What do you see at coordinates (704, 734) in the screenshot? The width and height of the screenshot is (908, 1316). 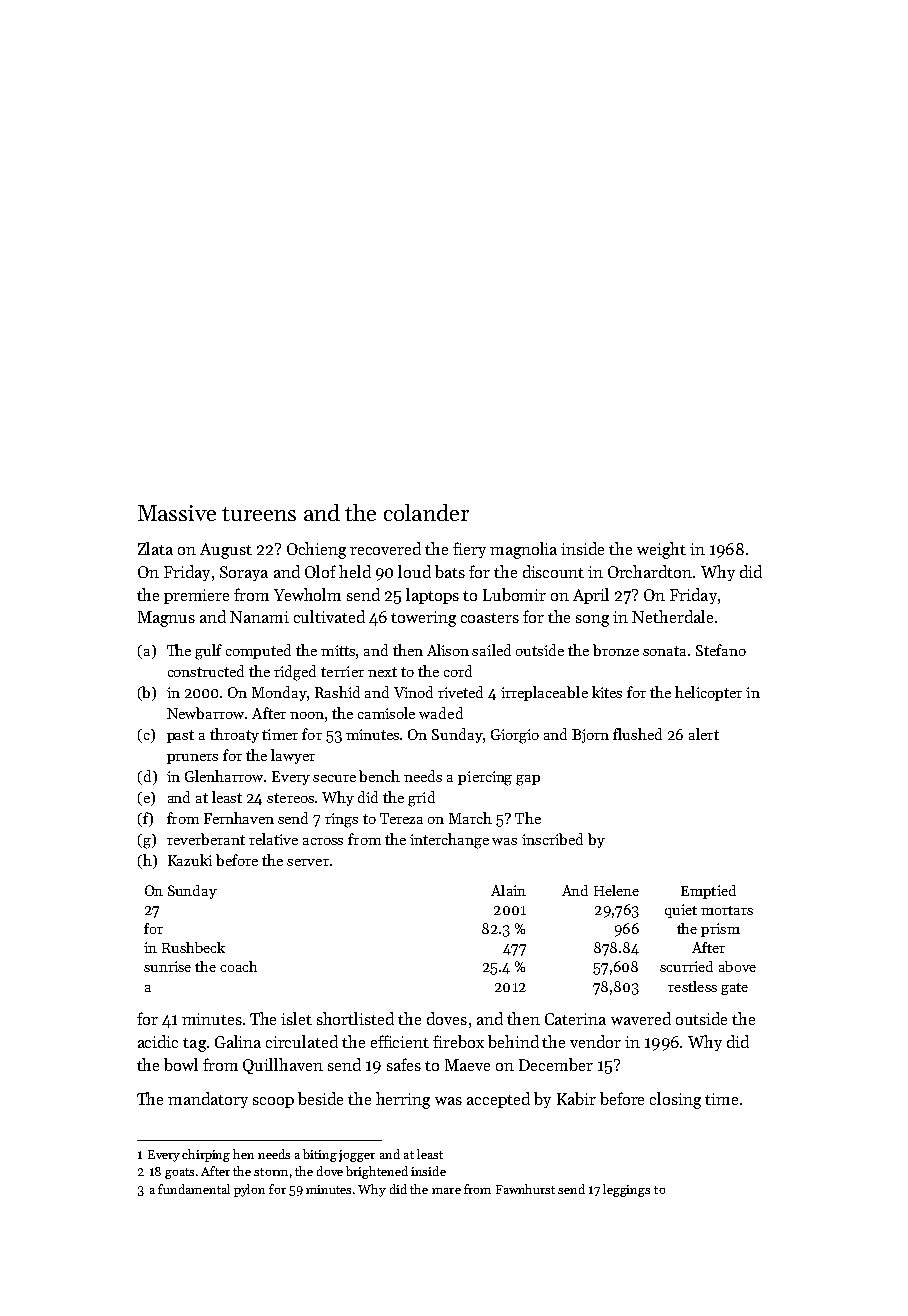 I see `alert` at bounding box center [704, 734].
